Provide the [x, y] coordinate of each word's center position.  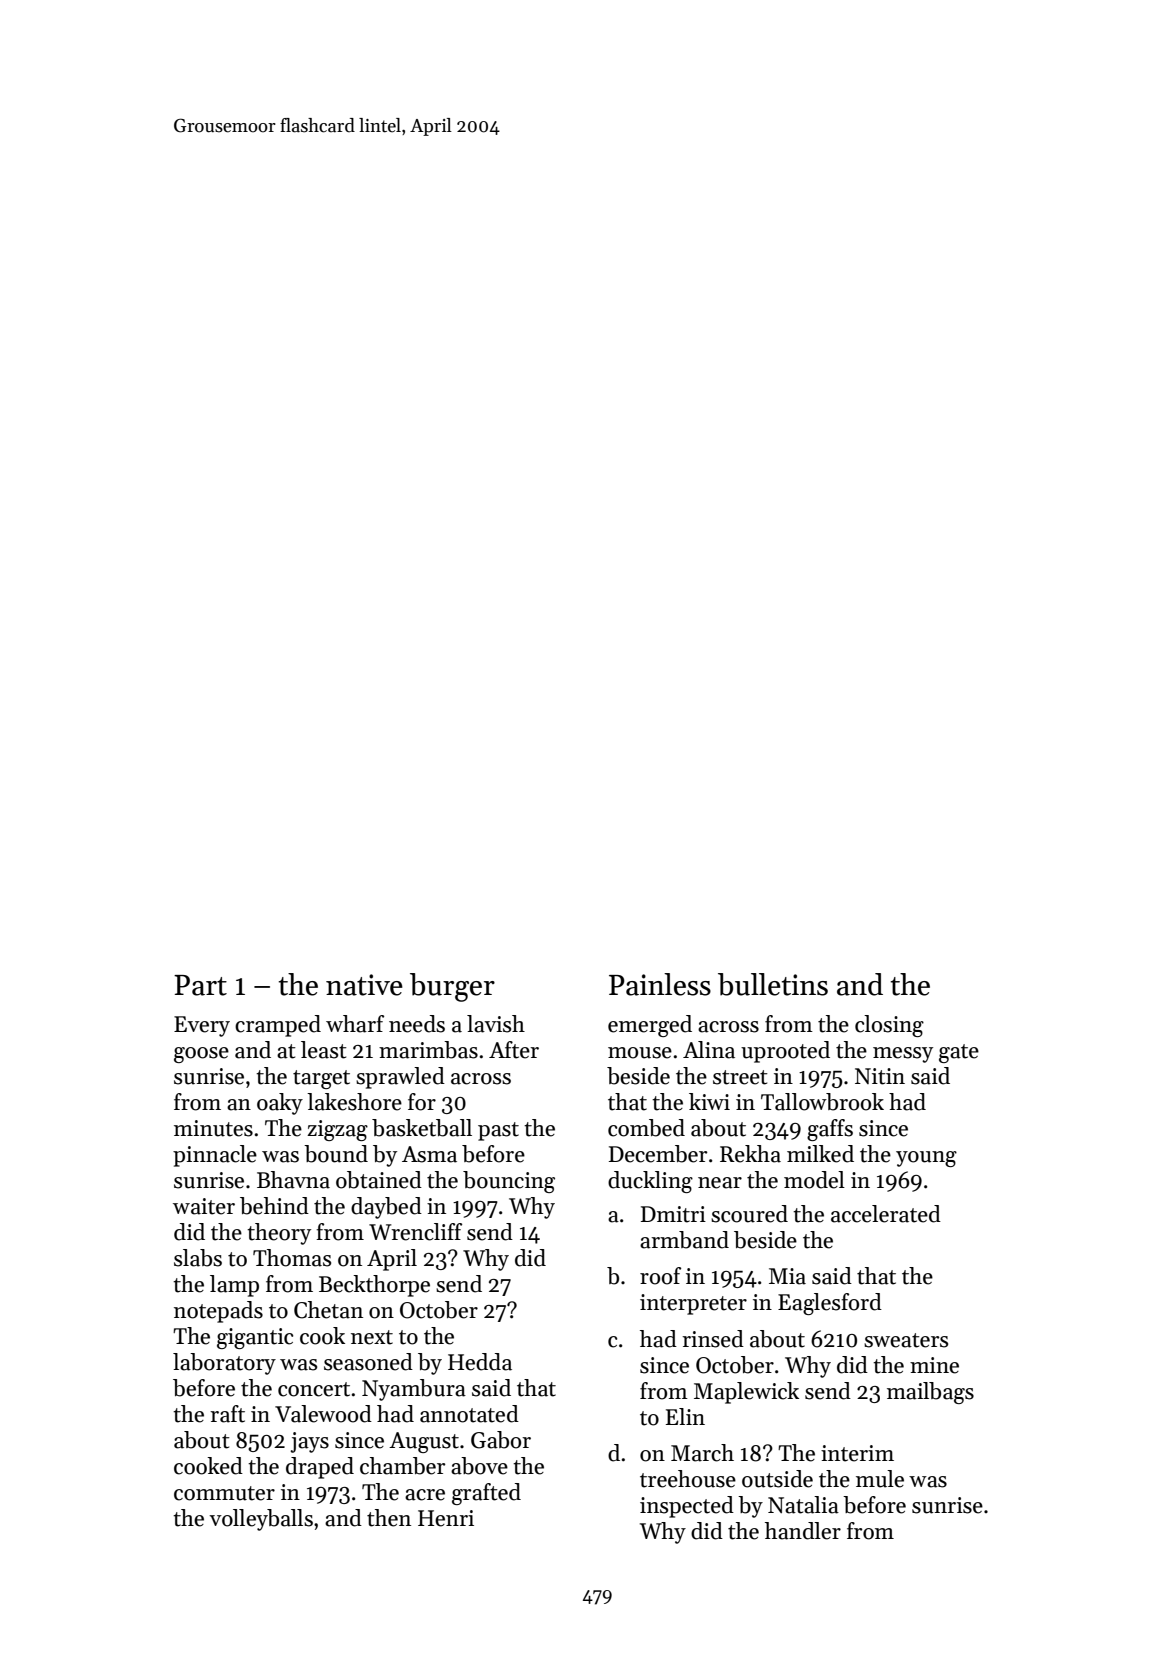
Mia [787, 1276]
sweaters [906, 1340]
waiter [204, 1206]
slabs [198, 1258]
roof [660, 1276]
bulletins [773, 984]
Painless [660, 984]
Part [200, 985]
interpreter [693, 1304]
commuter [224, 1493]
